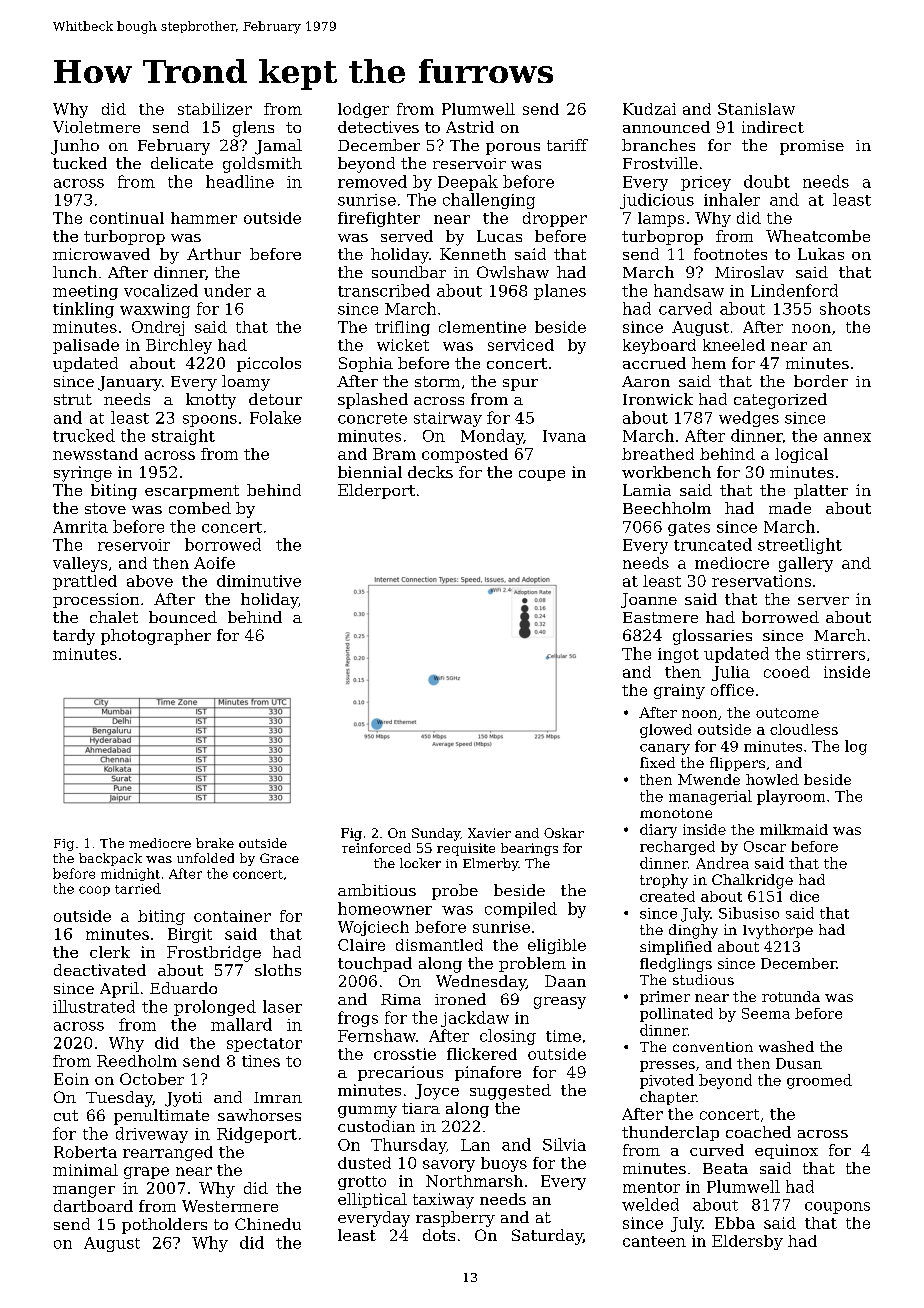 The height and width of the screenshot is (1308, 924). What do you see at coordinates (80, 163) in the screenshot?
I see `tucked` at bounding box center [80, 163].
